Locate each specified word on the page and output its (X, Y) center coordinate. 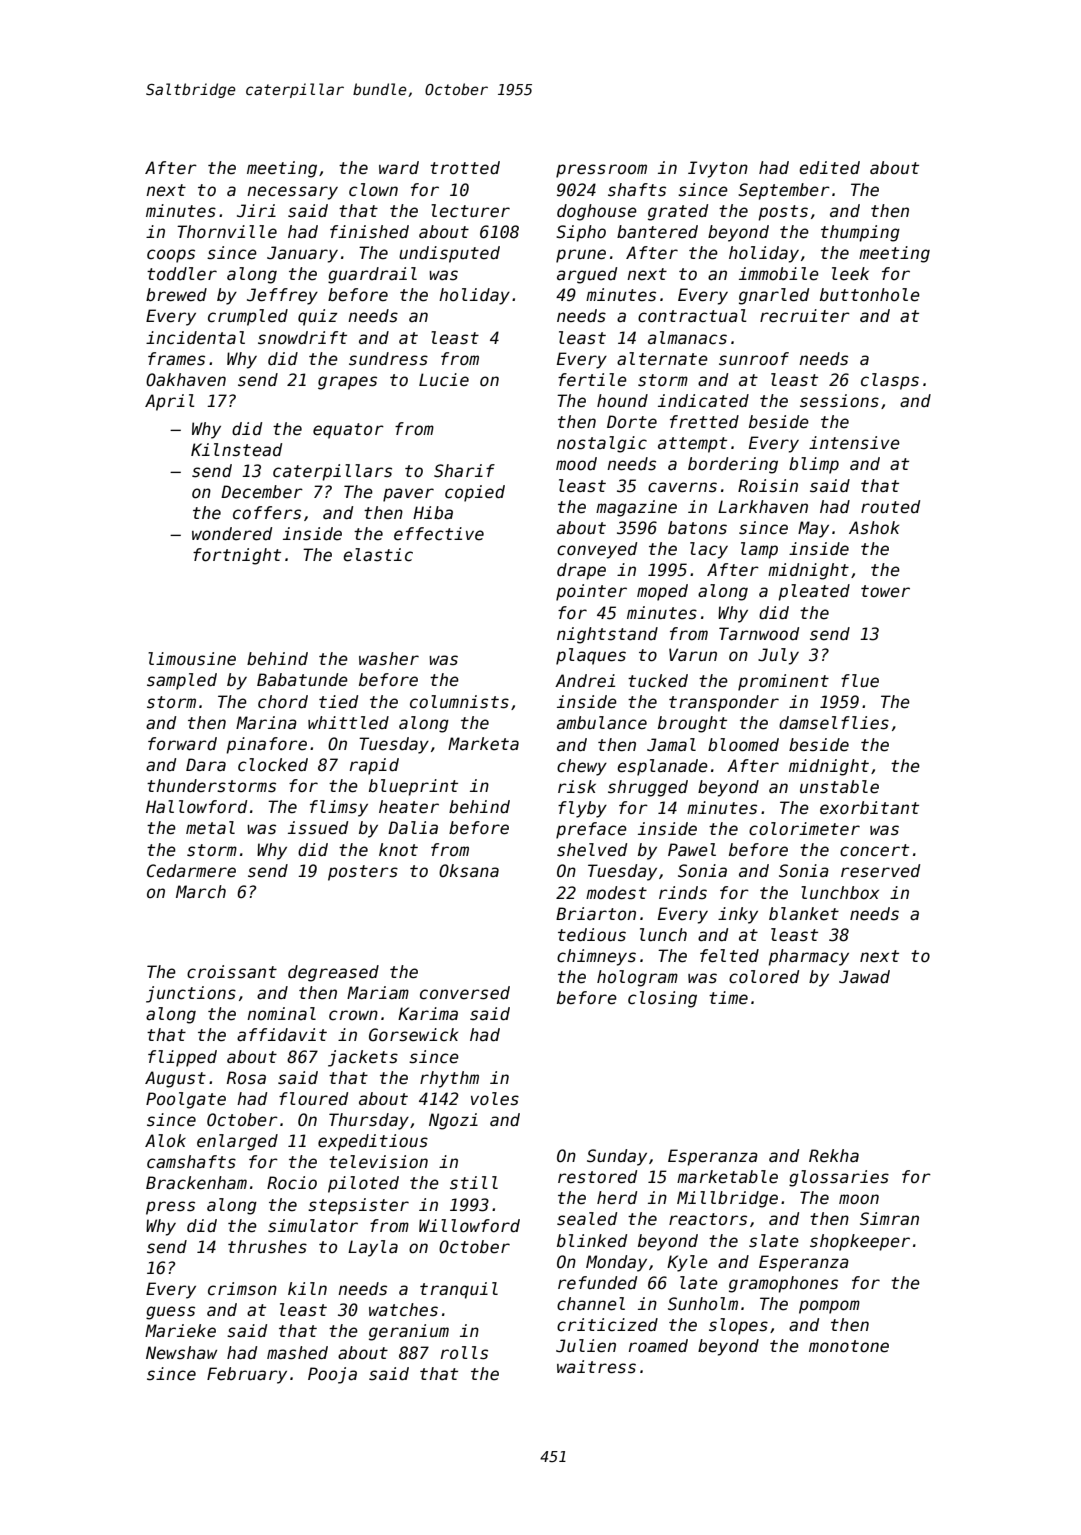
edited (829, 168)
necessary (292, 193)
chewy (582, 767)
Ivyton (718, 169)
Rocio (292, 1183)
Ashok (874, 528)
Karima (428, 1014)
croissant (232, 972)
